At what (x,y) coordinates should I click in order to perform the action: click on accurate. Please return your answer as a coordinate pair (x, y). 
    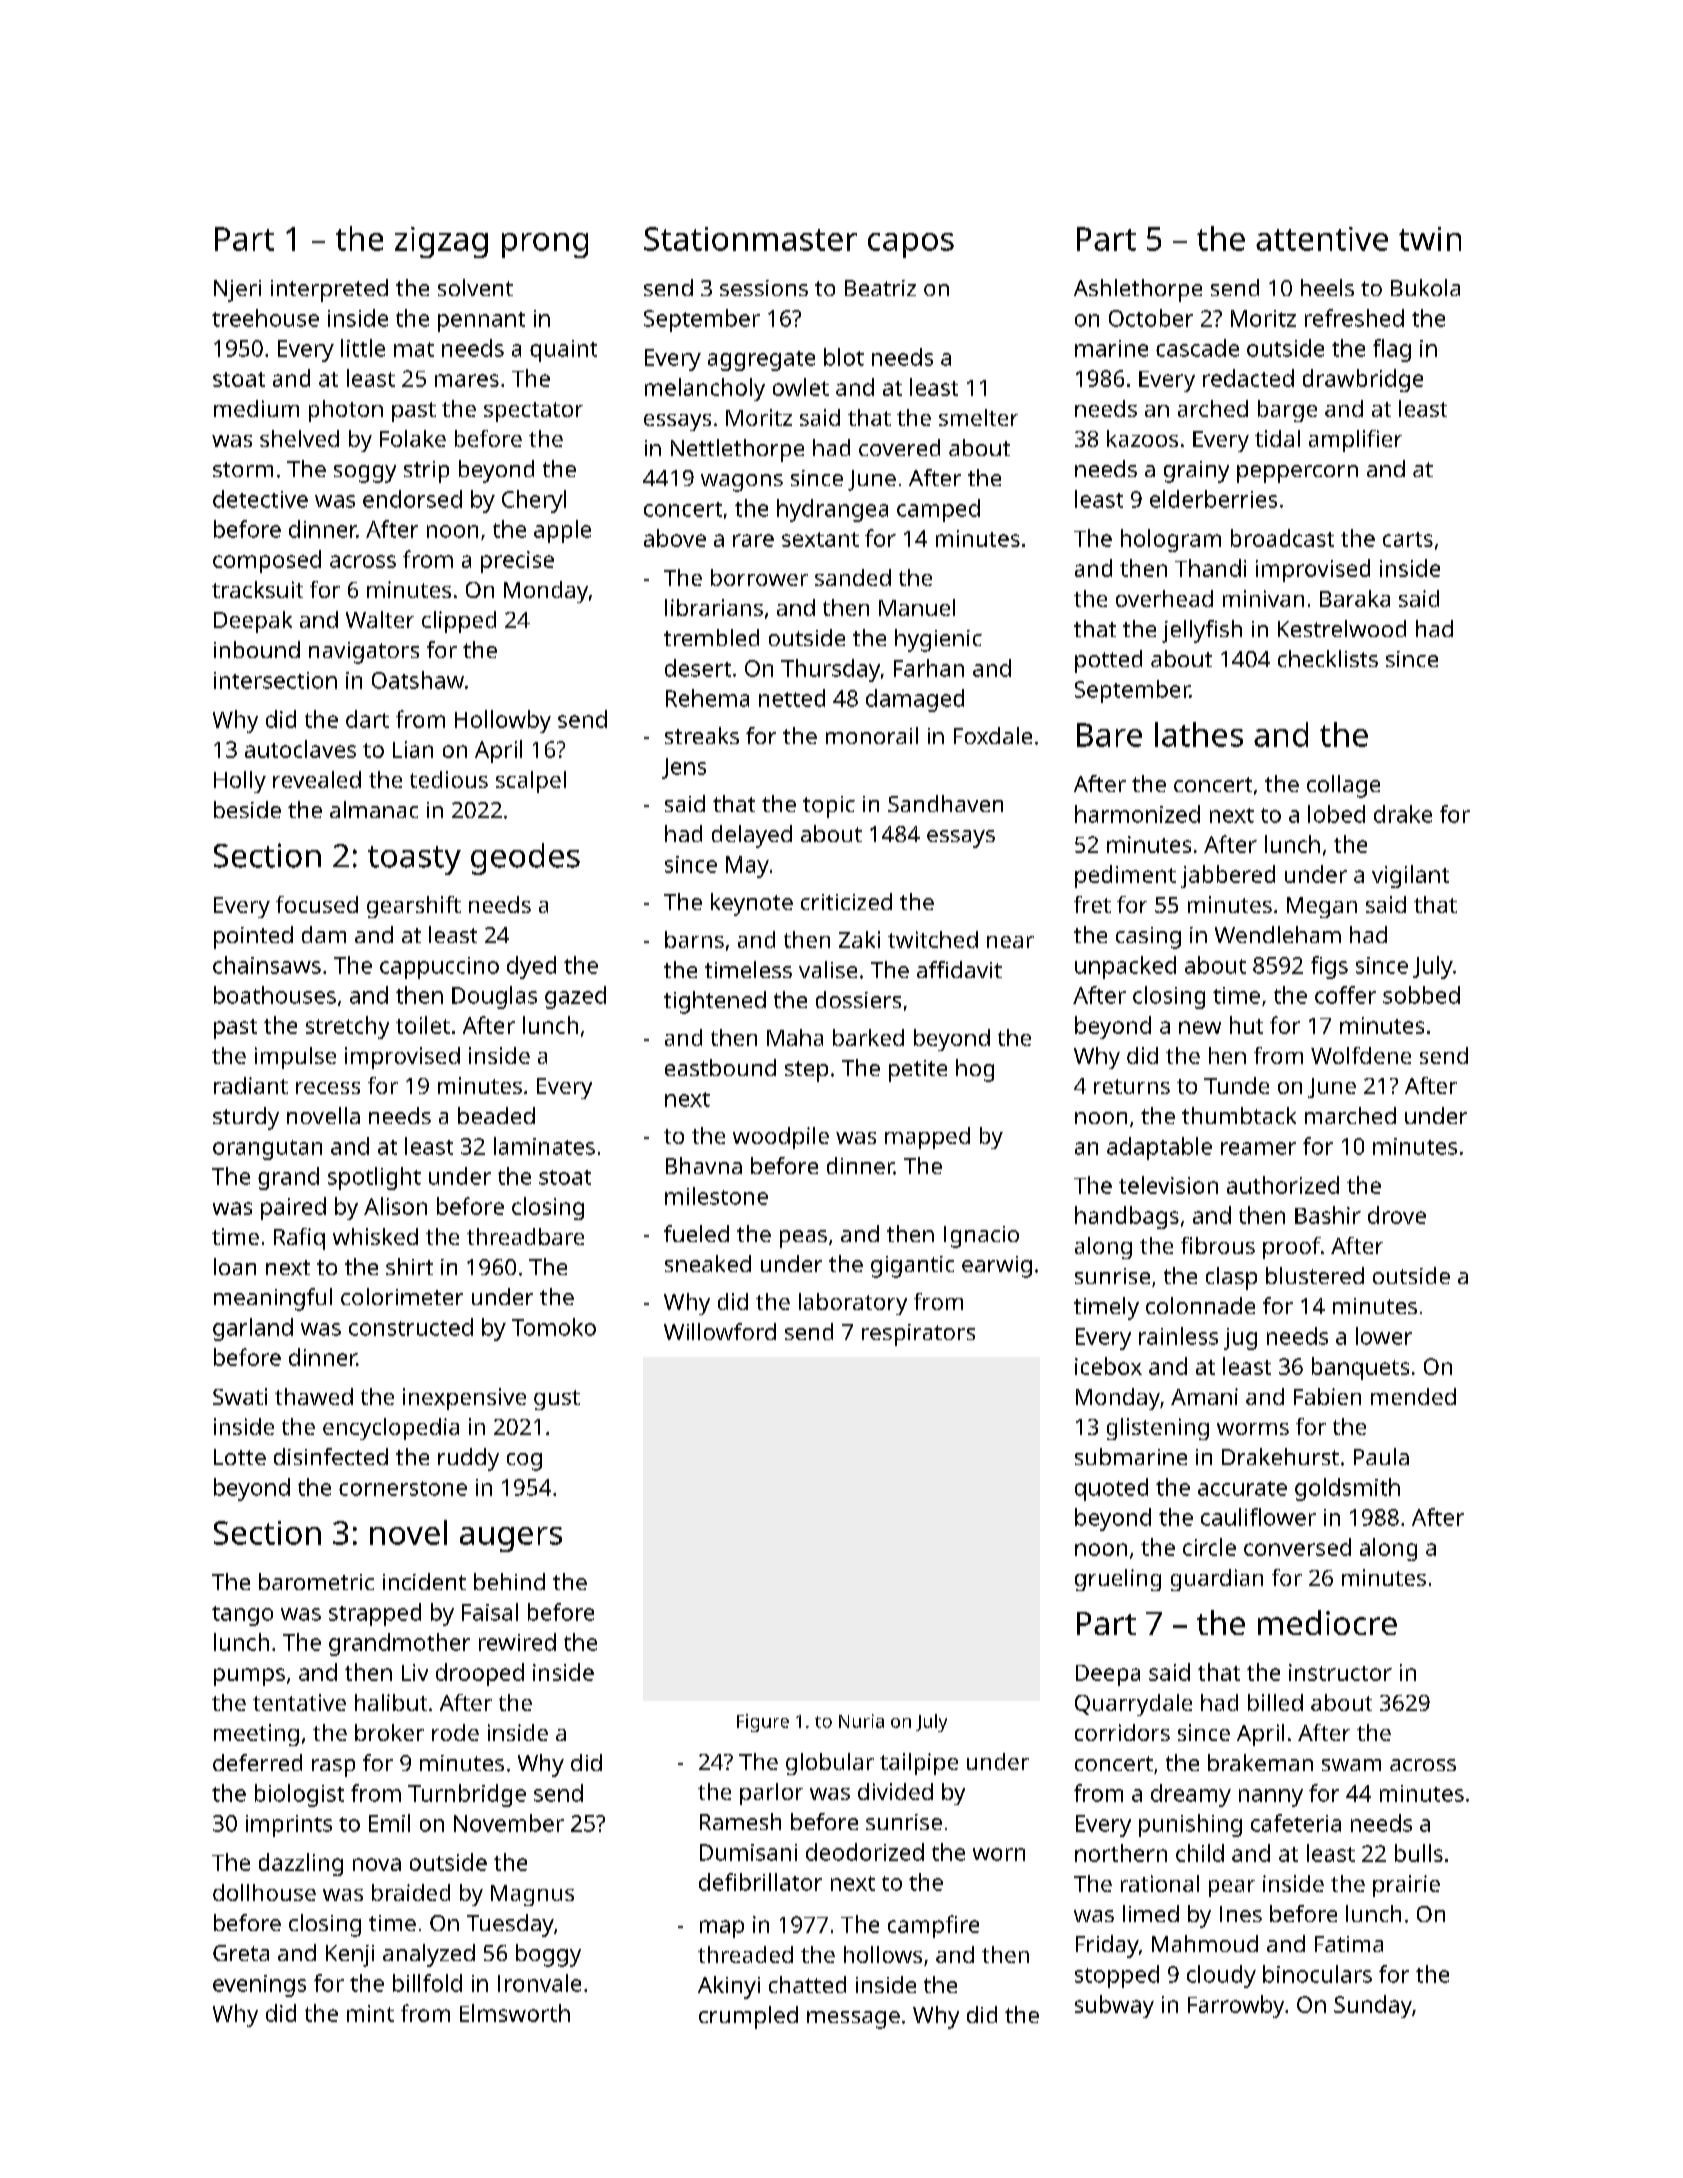
    Looking at the image, I should click on (1242, 1488).
